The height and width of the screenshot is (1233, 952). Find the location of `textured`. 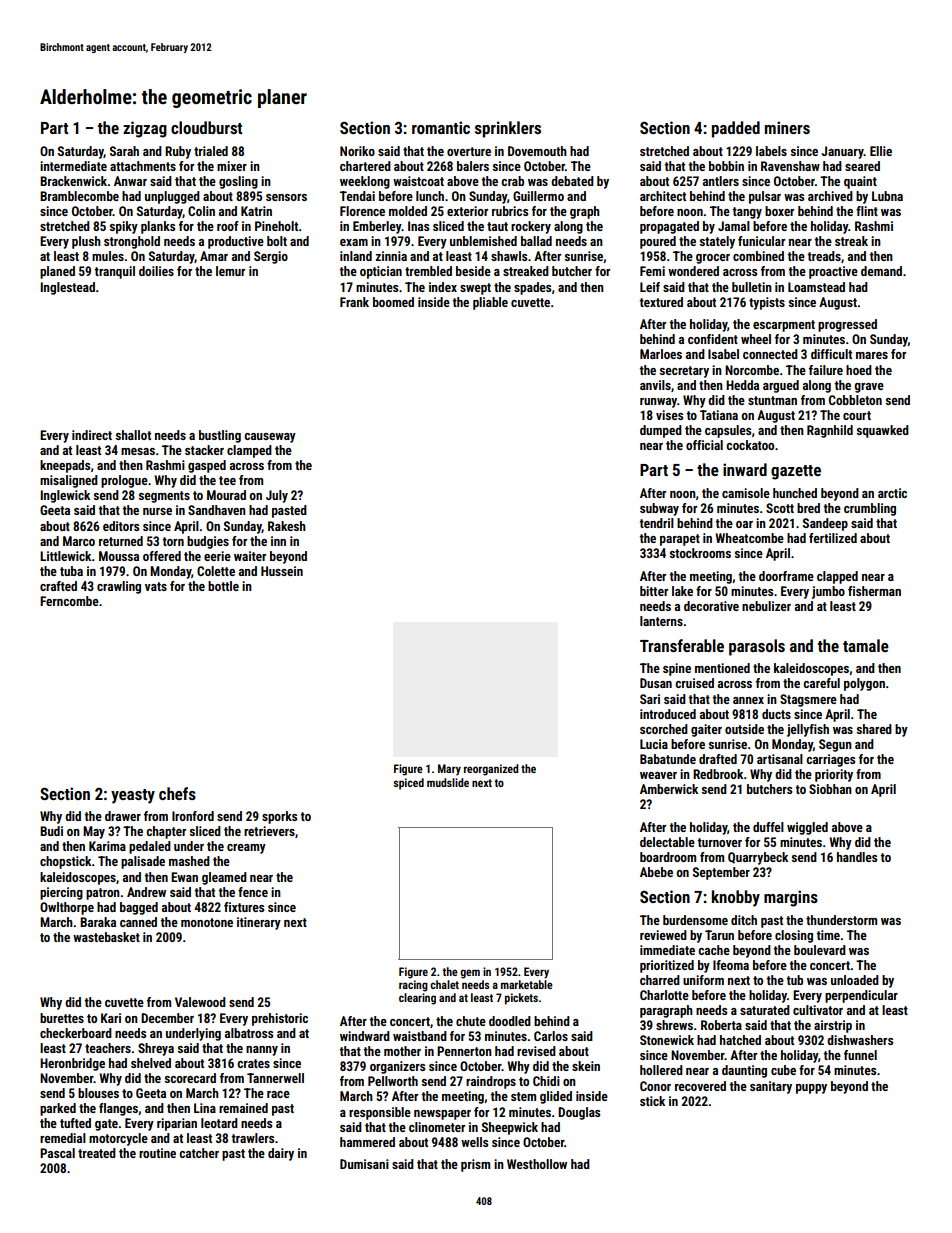

textured is located at coordinates (661, 302).
